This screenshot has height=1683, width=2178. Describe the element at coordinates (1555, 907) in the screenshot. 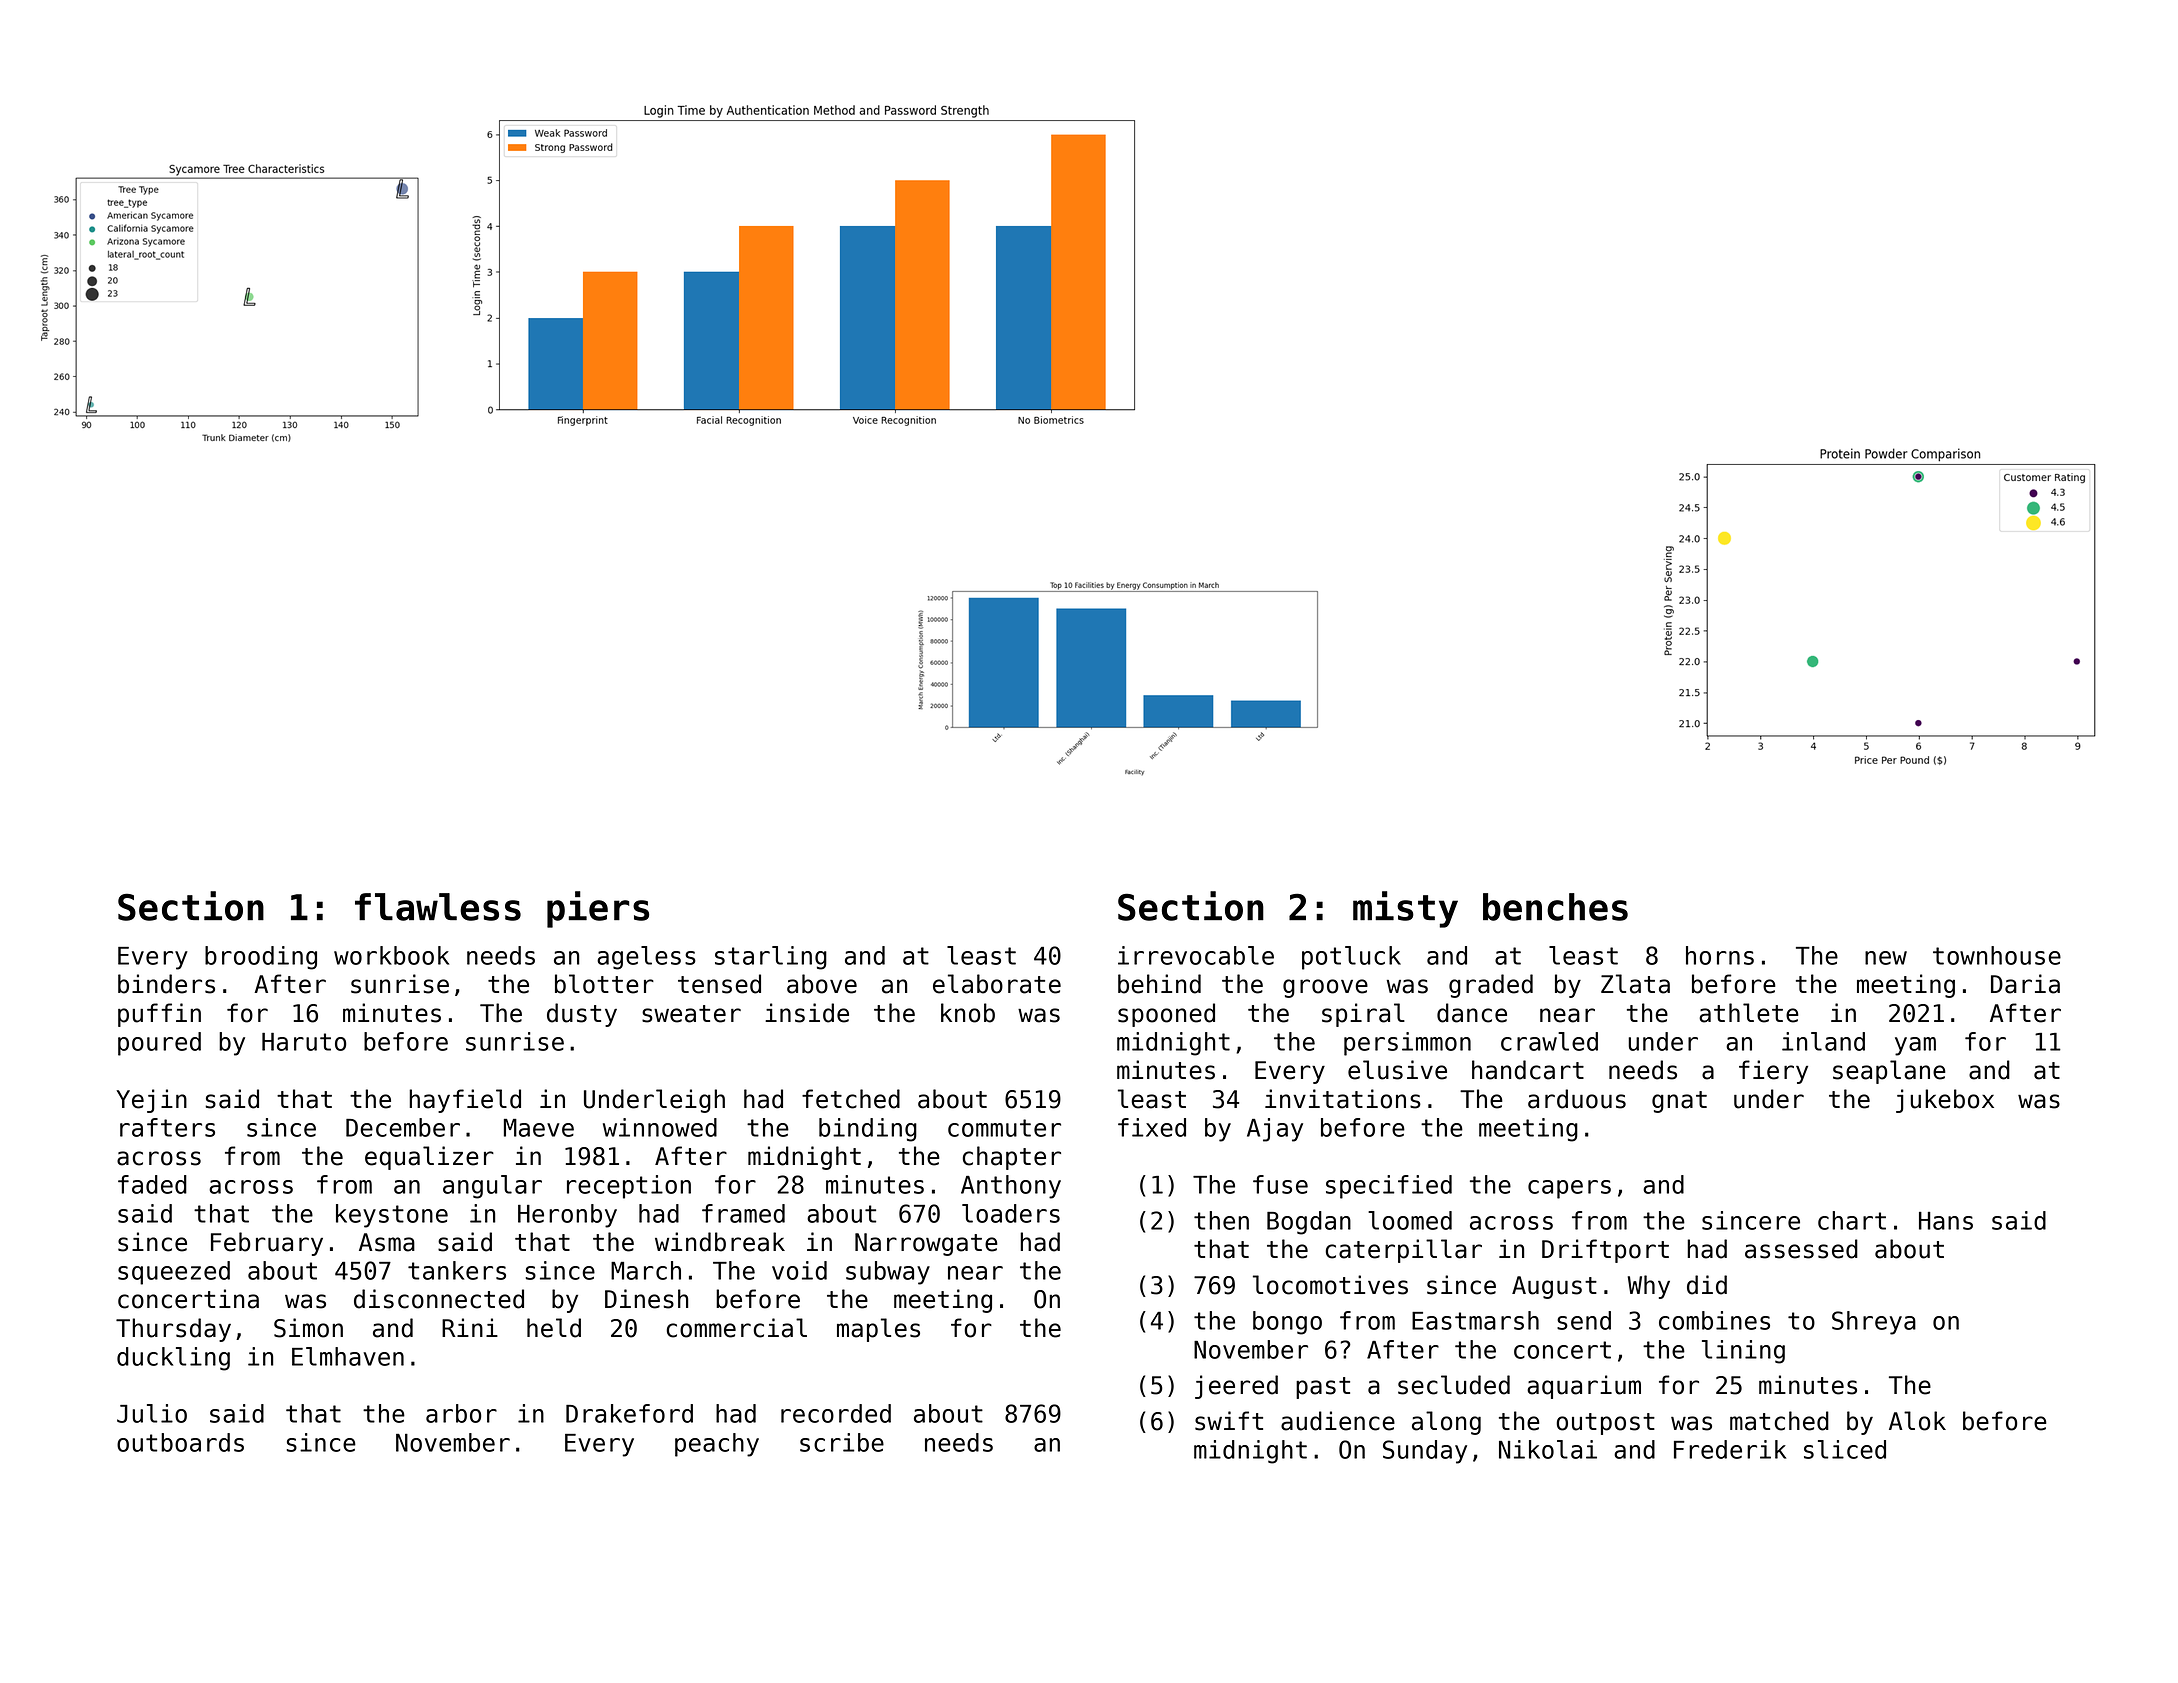

I see `benches` at that location.
